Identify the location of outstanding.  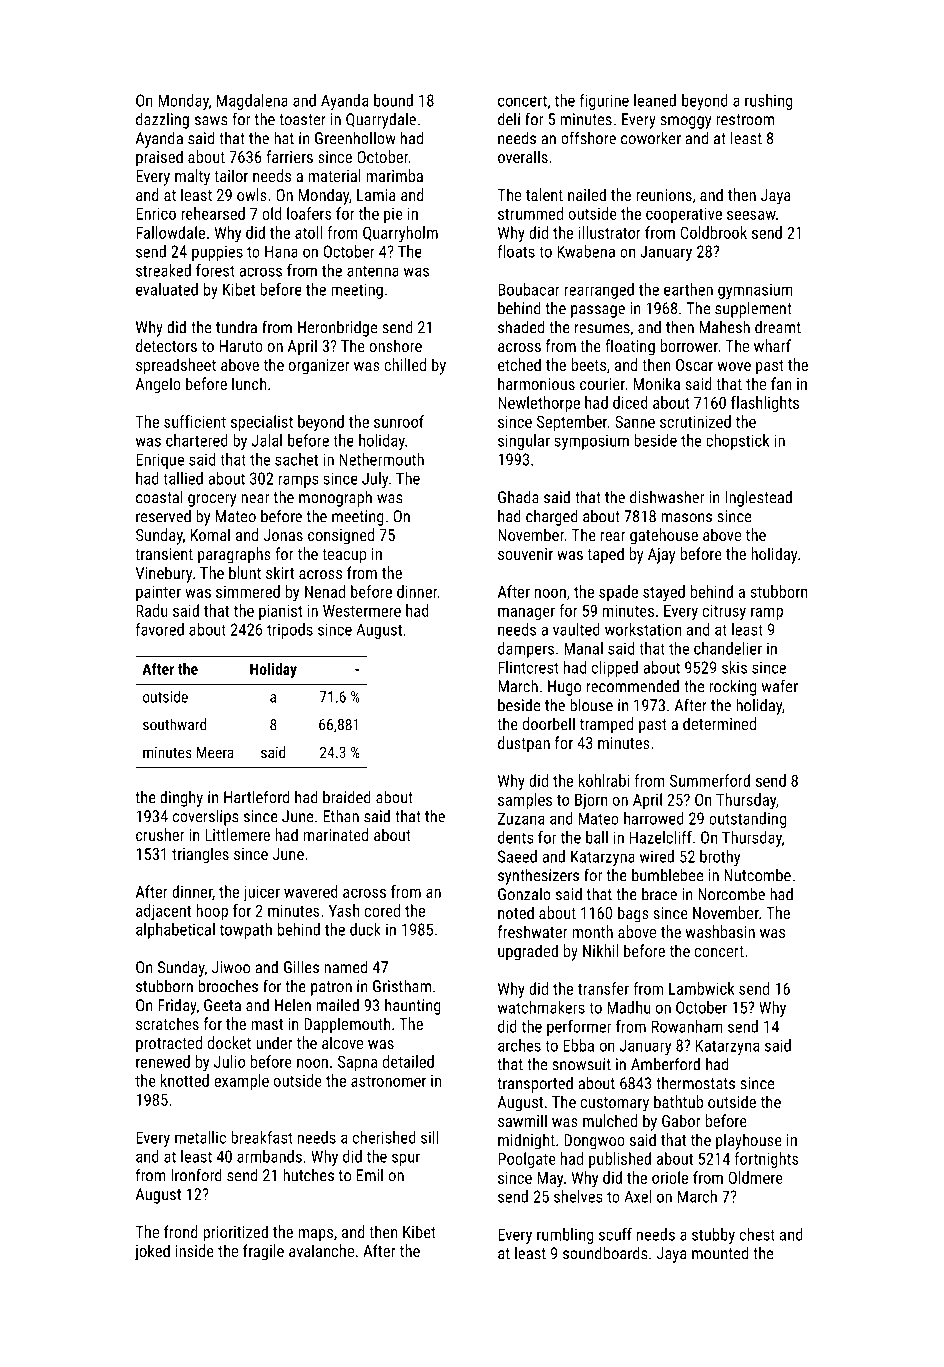
(747, 820).
